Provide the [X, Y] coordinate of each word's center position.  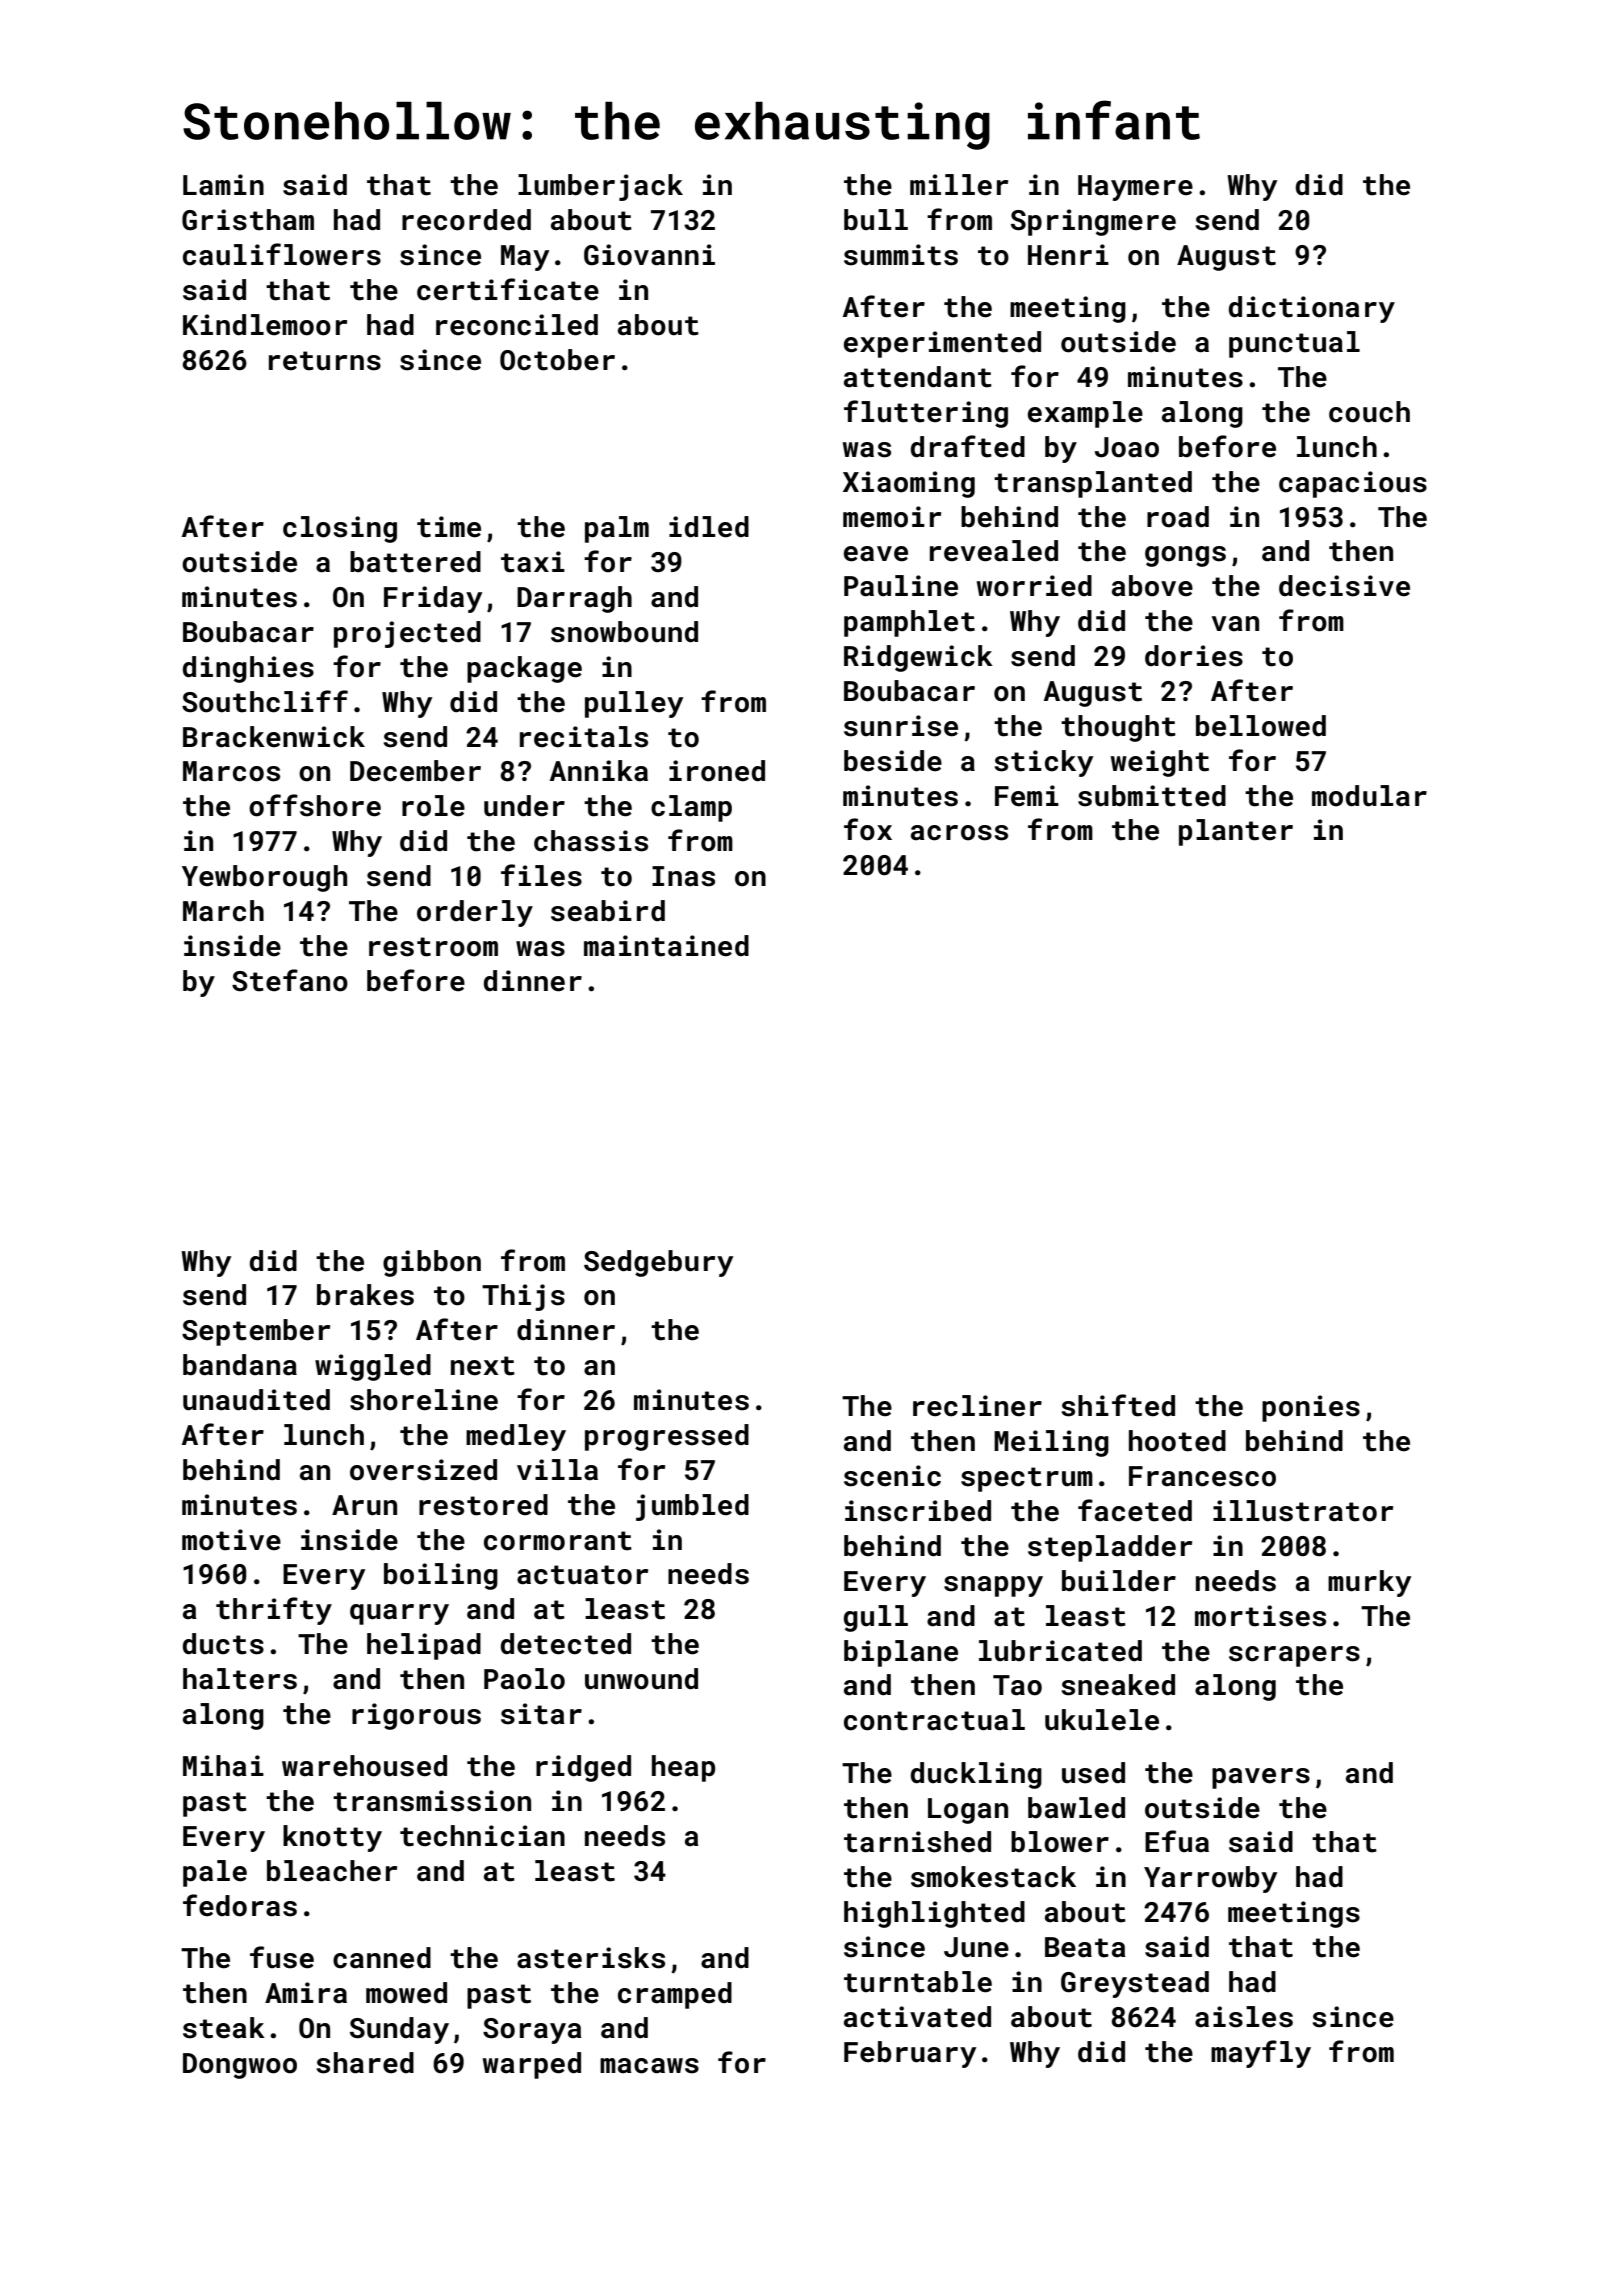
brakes [365, 1295]
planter [1236, 832]
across [959, 833]
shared [365, 2063]
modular [1369, 796]
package [524, 669]
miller [959, 185]
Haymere [1135, 188]
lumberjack [600, 187]
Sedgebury [658, 1263]
